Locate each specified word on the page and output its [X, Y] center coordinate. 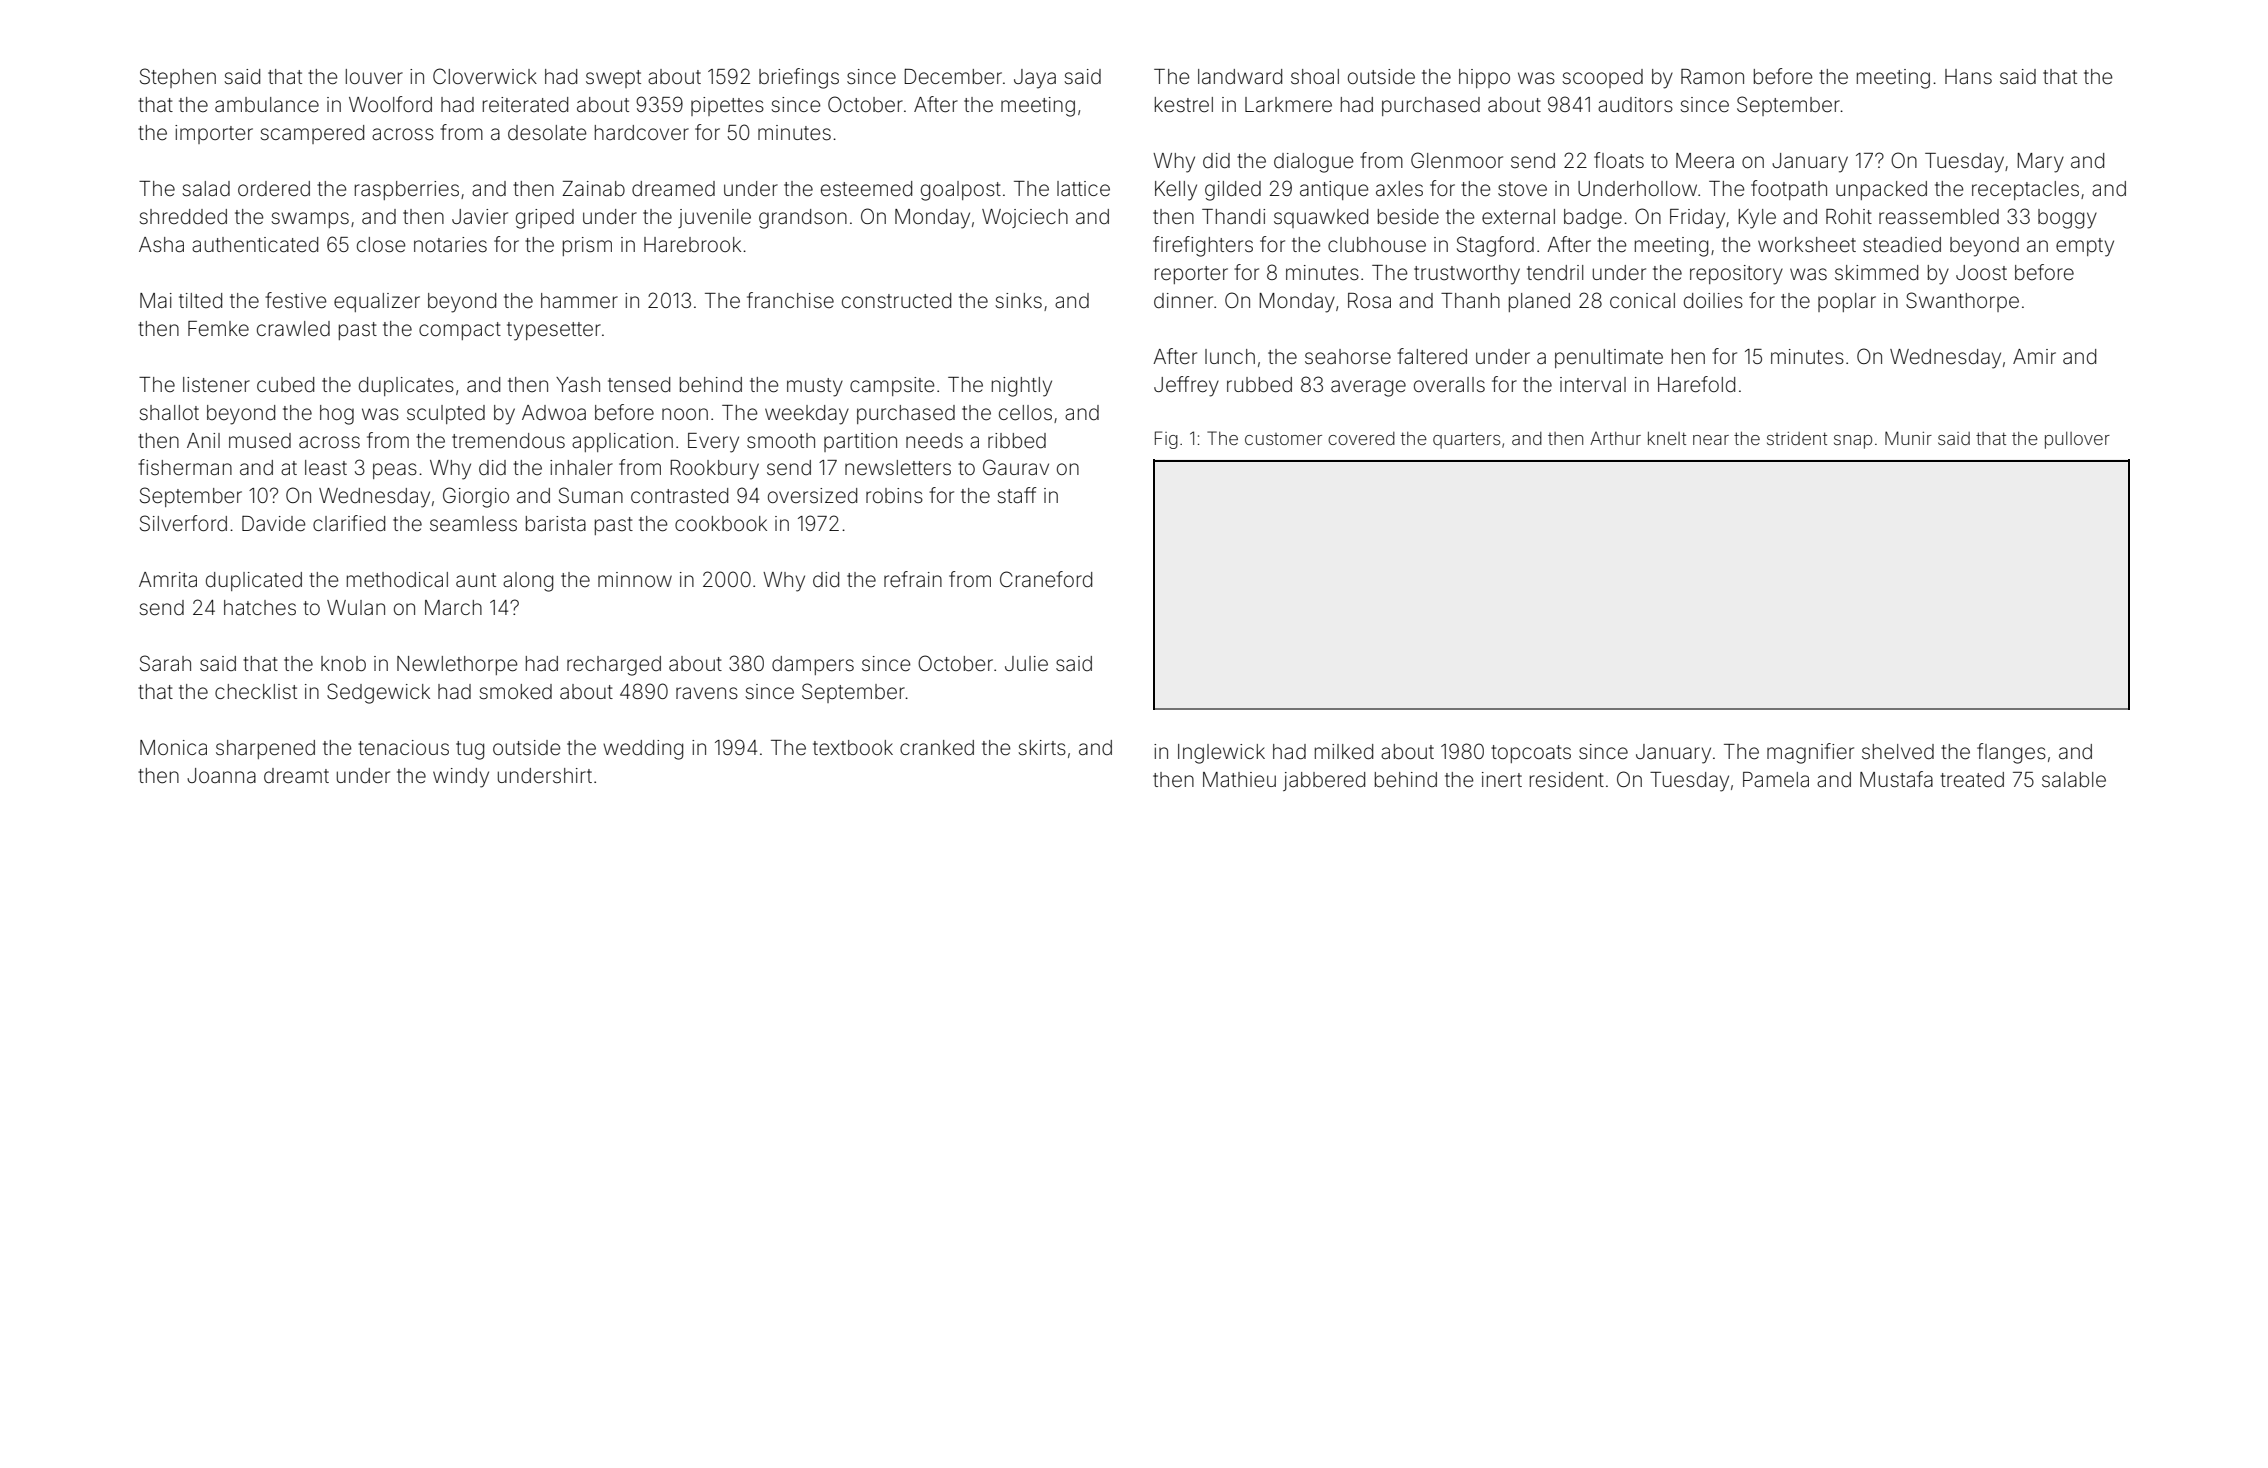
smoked [516, 692]
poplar [1847, 302]
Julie [1026, 663]
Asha [161, 244]
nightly [1022, 387]
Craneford [1046, 579]
